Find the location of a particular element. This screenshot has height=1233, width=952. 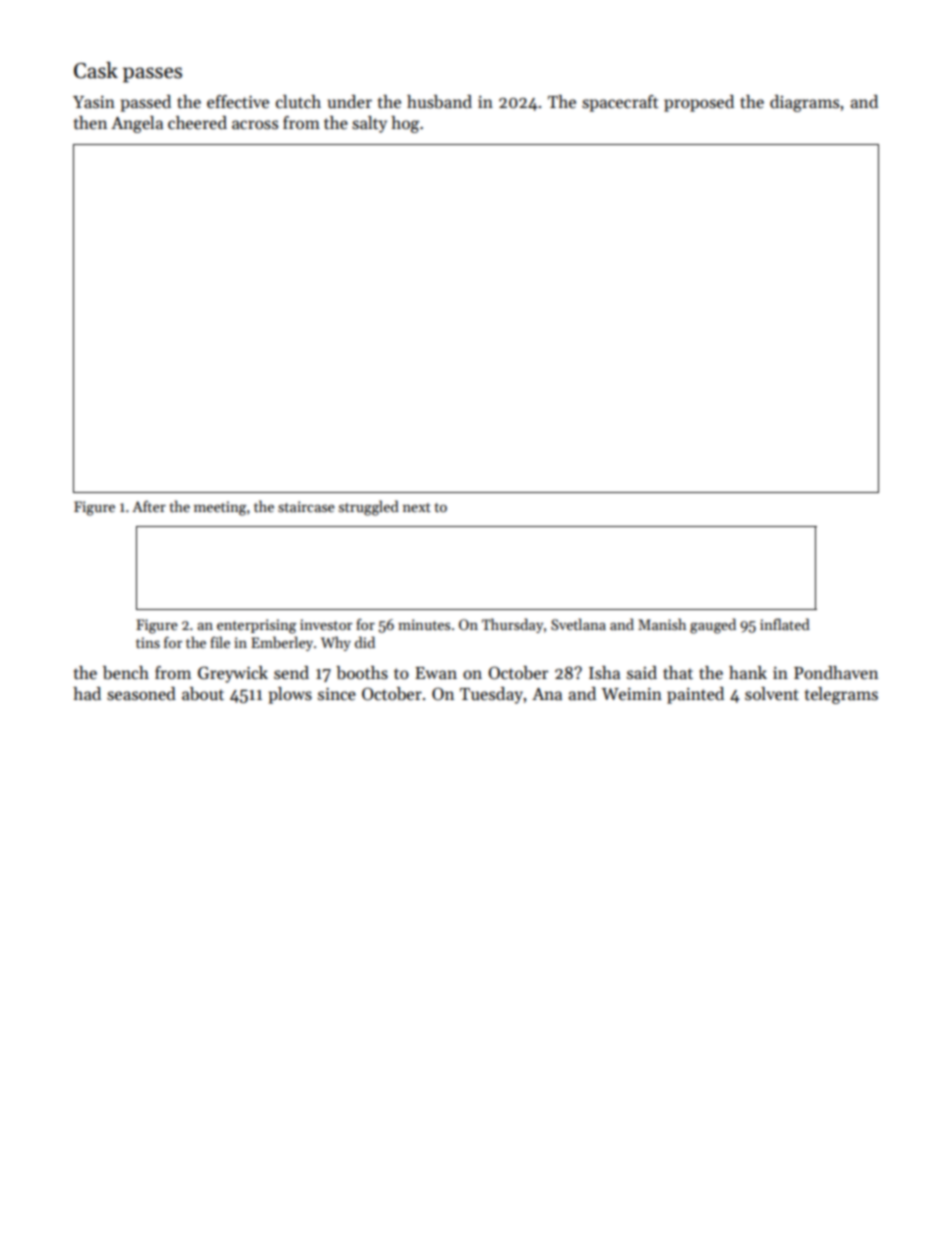

After is located at coordinates (149, 506).
